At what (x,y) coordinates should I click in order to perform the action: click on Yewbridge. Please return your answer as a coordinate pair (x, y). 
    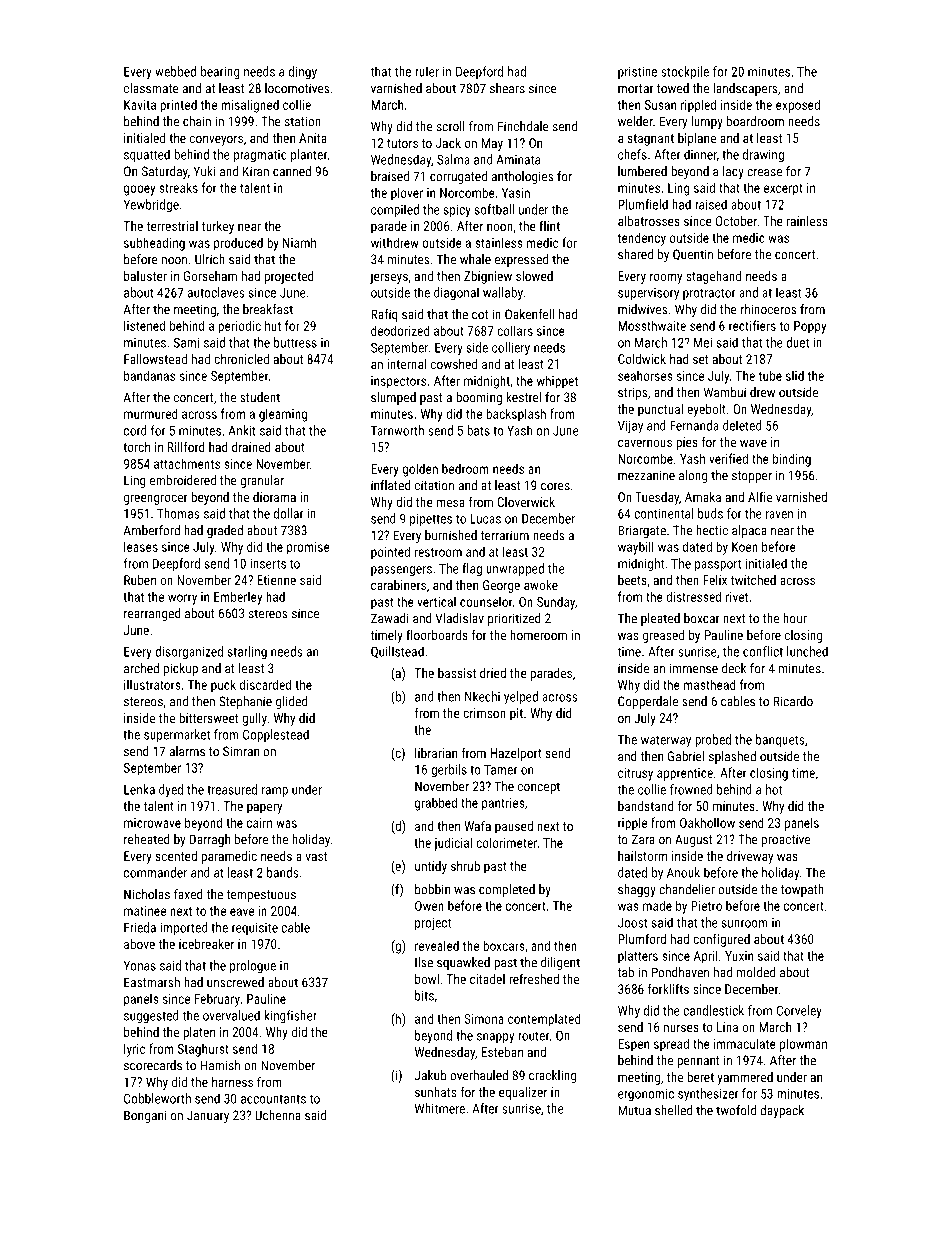
    Looking at the image, I should click on (151, 206).
